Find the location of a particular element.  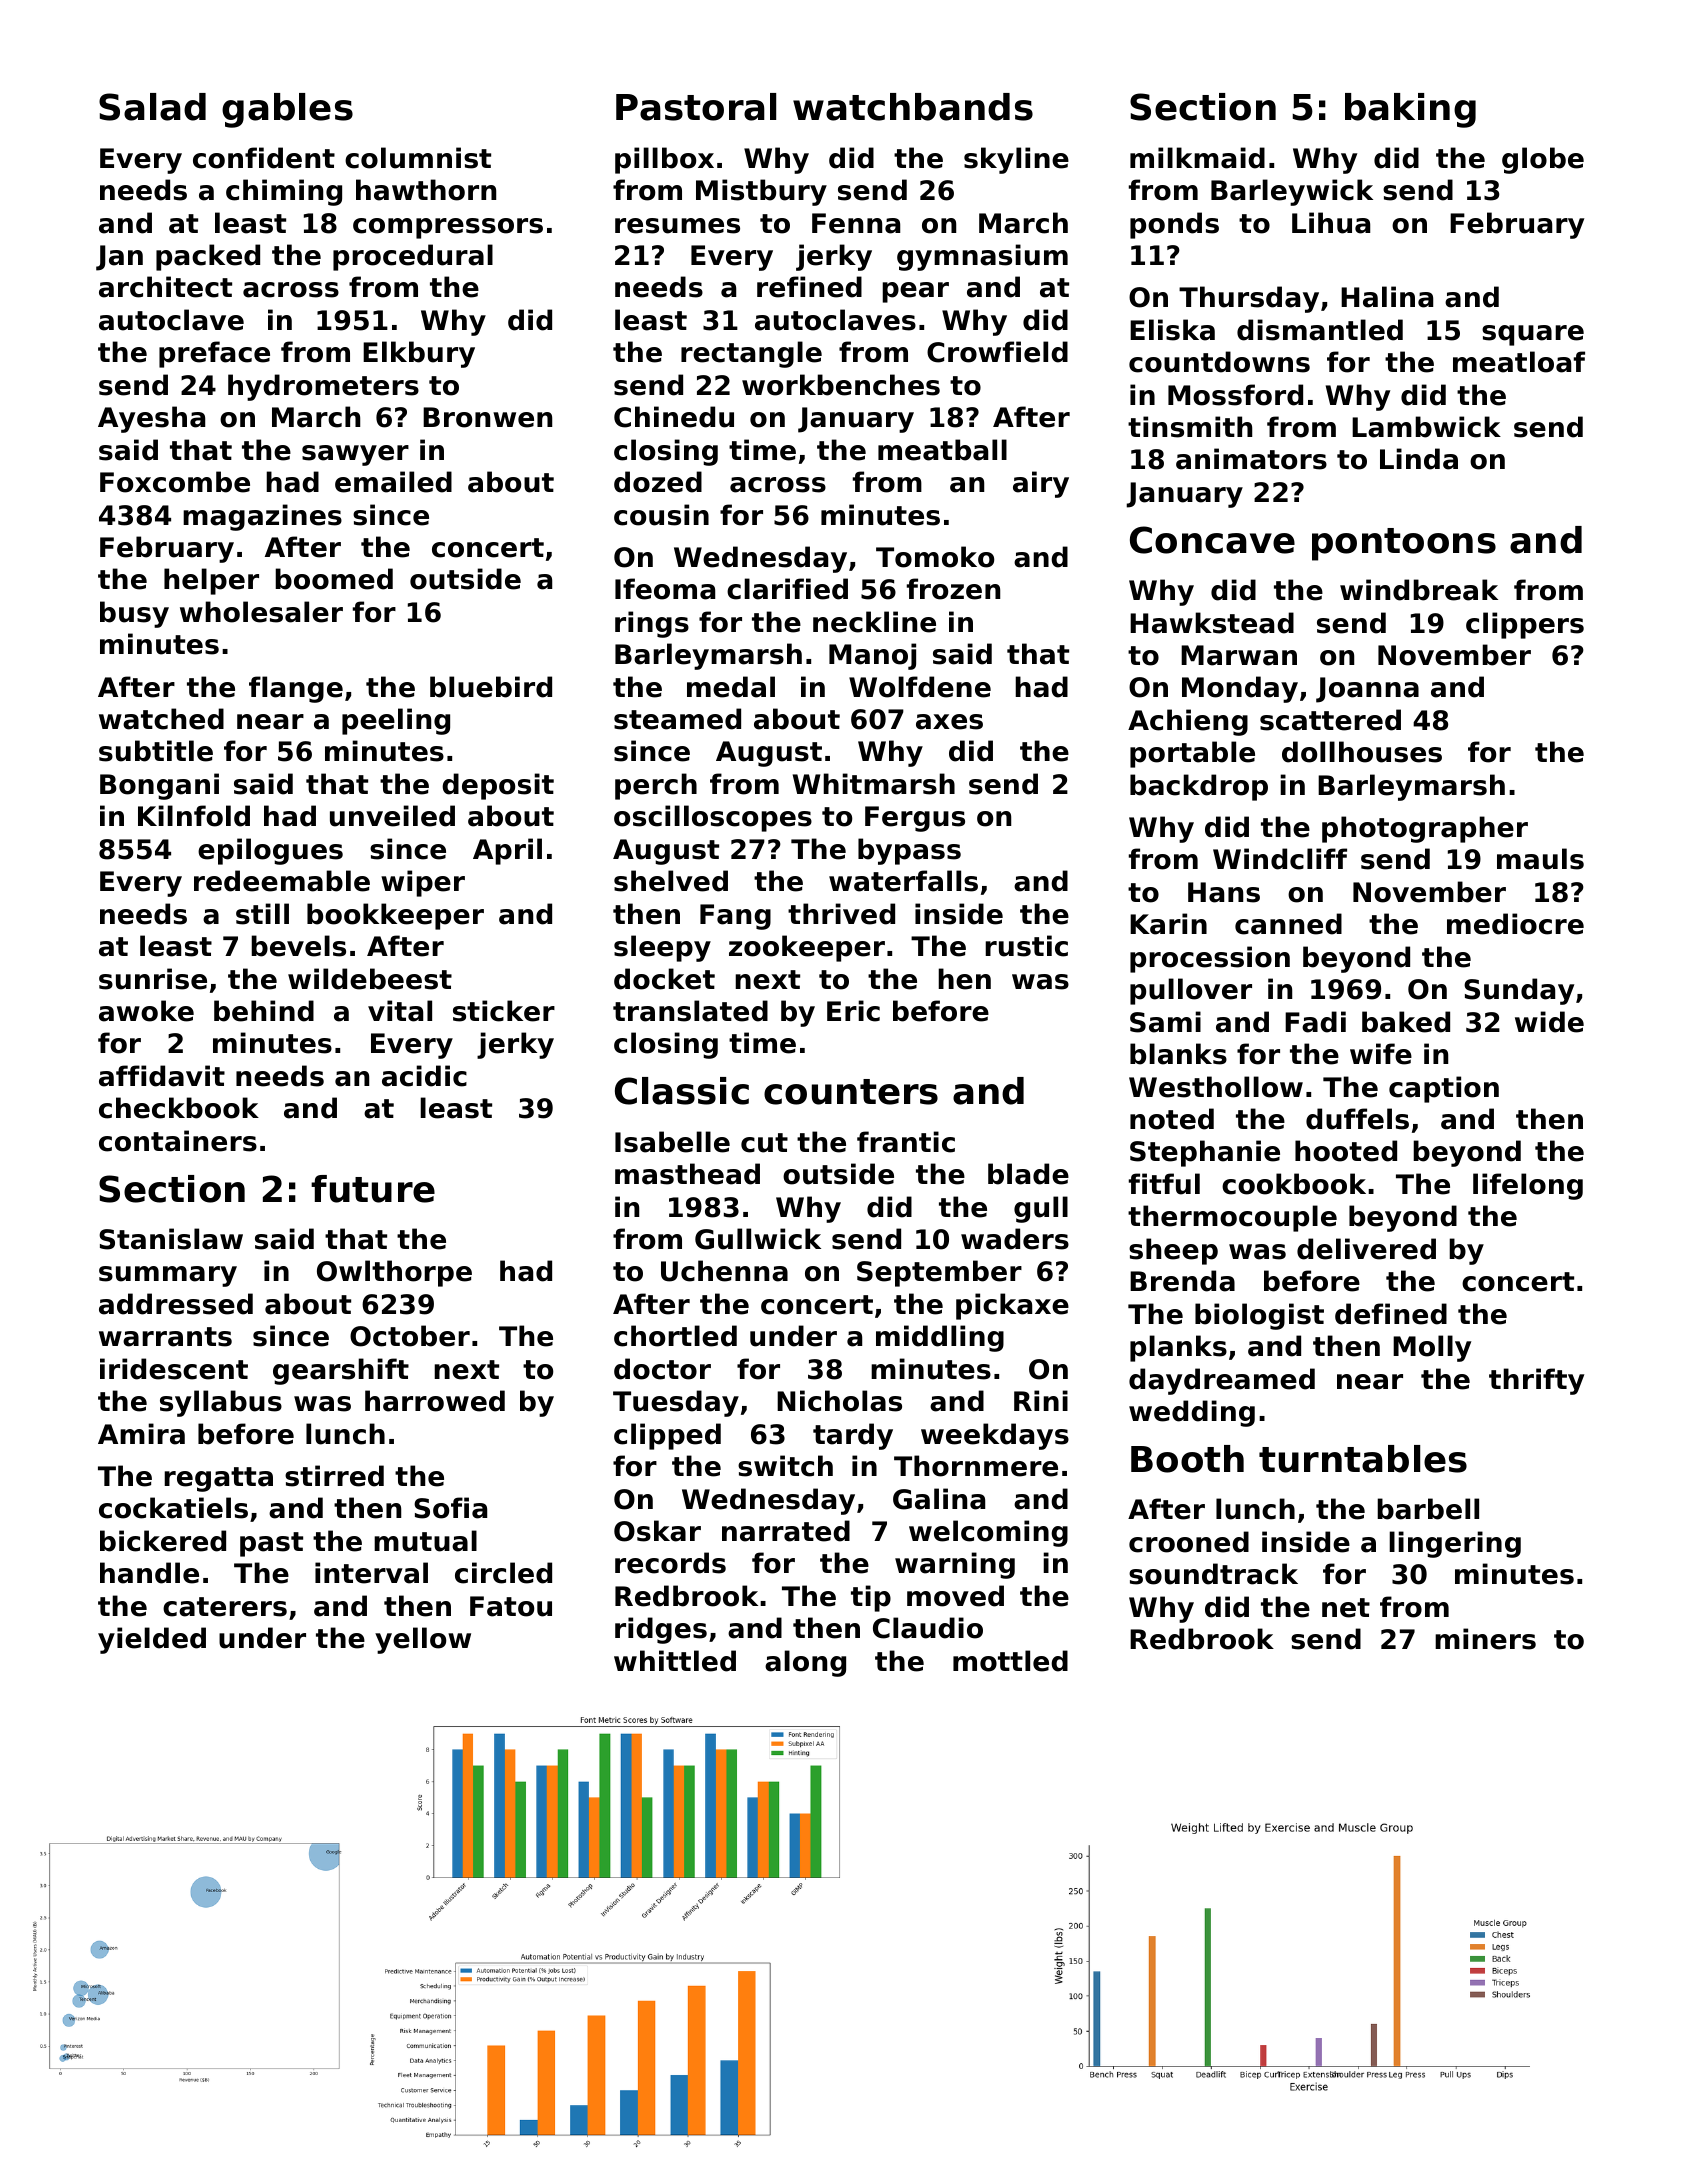

Marwan is located at coordinates (1239, 655).
